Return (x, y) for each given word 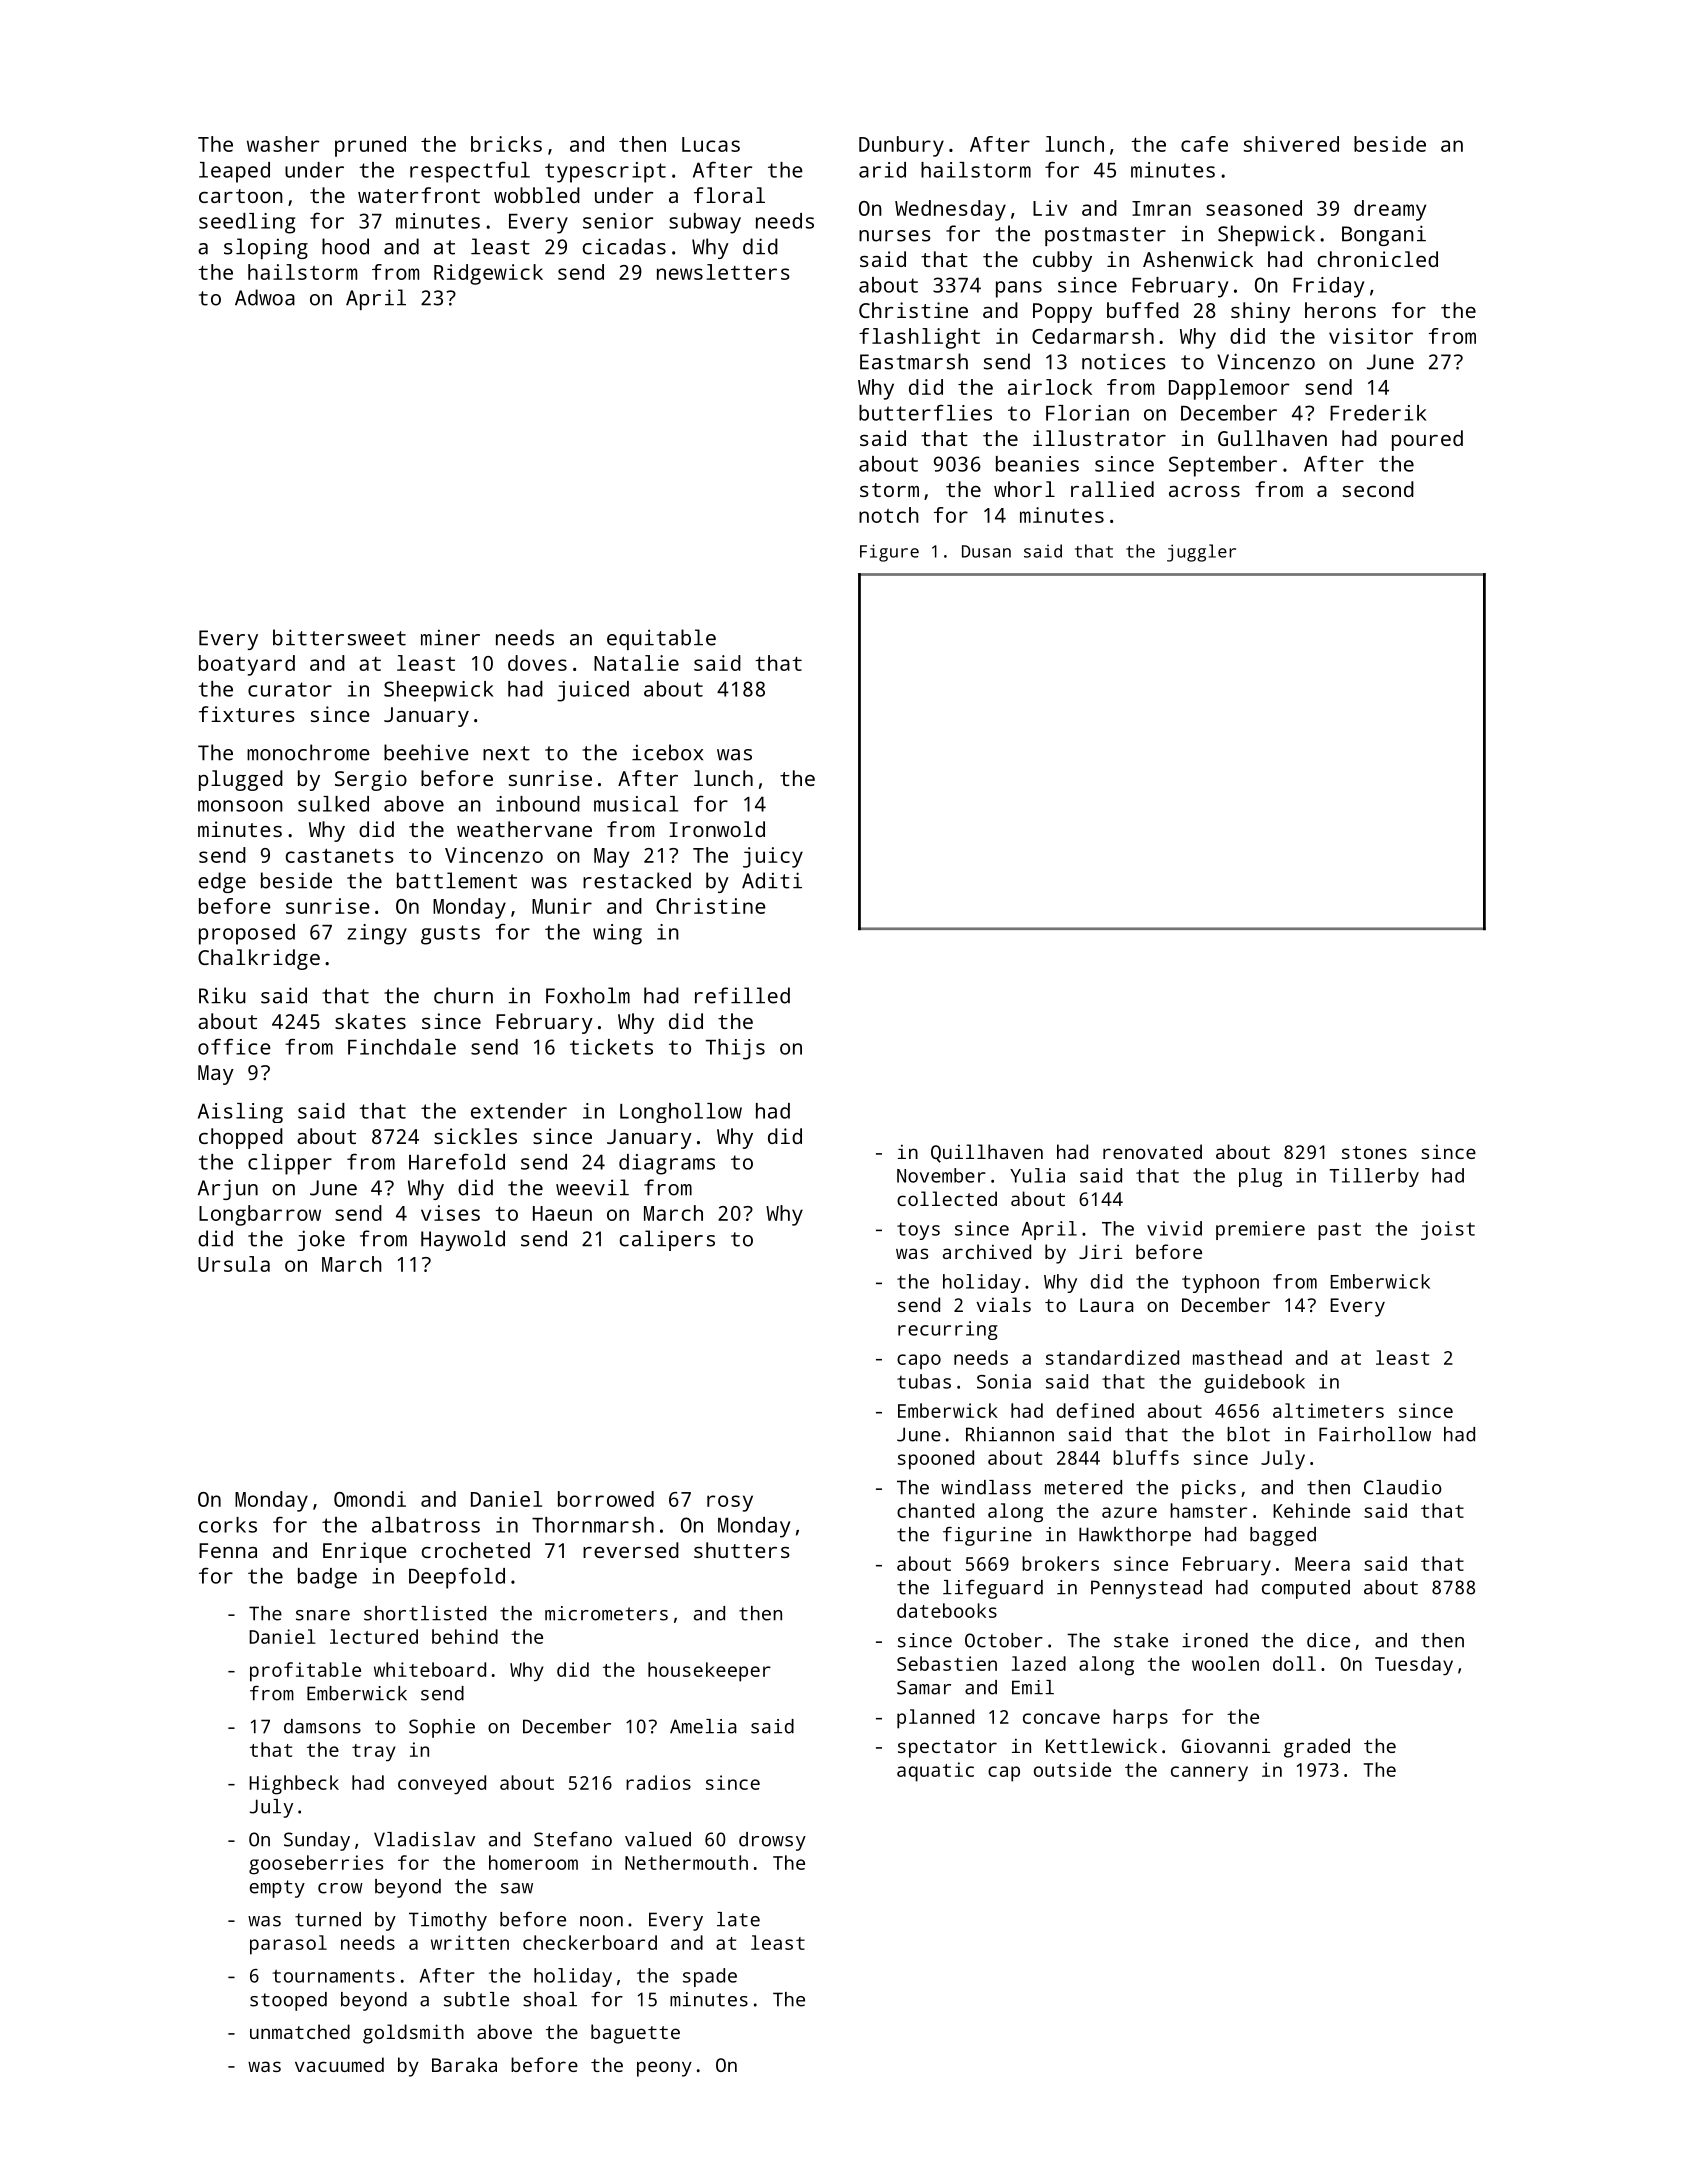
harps (1140, 1719)
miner (450, 637)
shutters (742, 1550)
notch (889, 515)
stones (1374, 1152)
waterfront (419, 195)
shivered (1291, 144)
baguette (635, 2034)
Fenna (228, 1550)
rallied (1112, 489)
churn (463, 995)
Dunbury (901, 146)
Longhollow (681, 1113)
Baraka (464, 2064)
